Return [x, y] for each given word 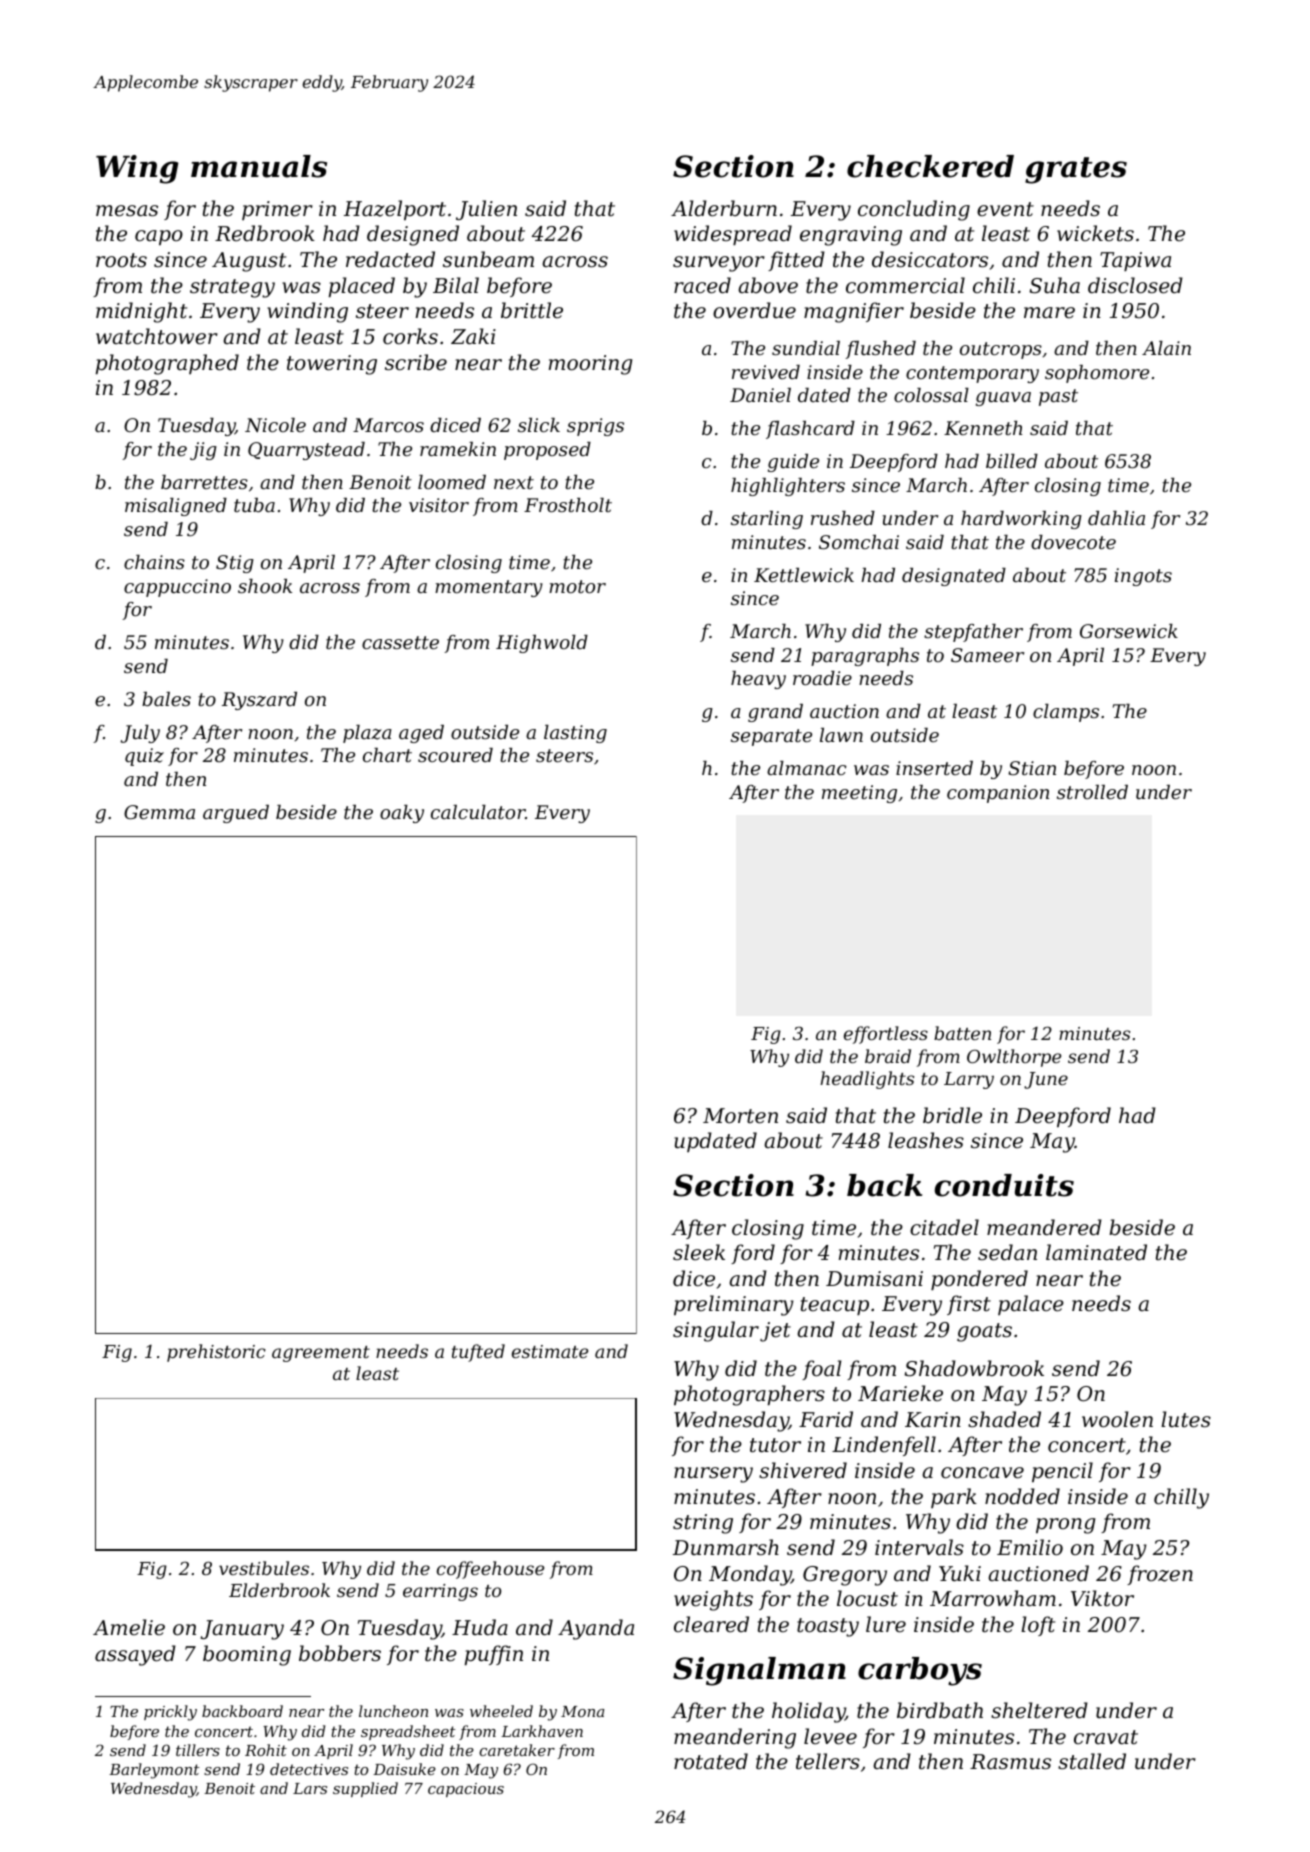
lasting [575, 734]
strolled [1092, 792]
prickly [170, 1713]
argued [236, 814]
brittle [532, 310]
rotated [711, 1761]
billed [1012, 461]
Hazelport [395, 210]
